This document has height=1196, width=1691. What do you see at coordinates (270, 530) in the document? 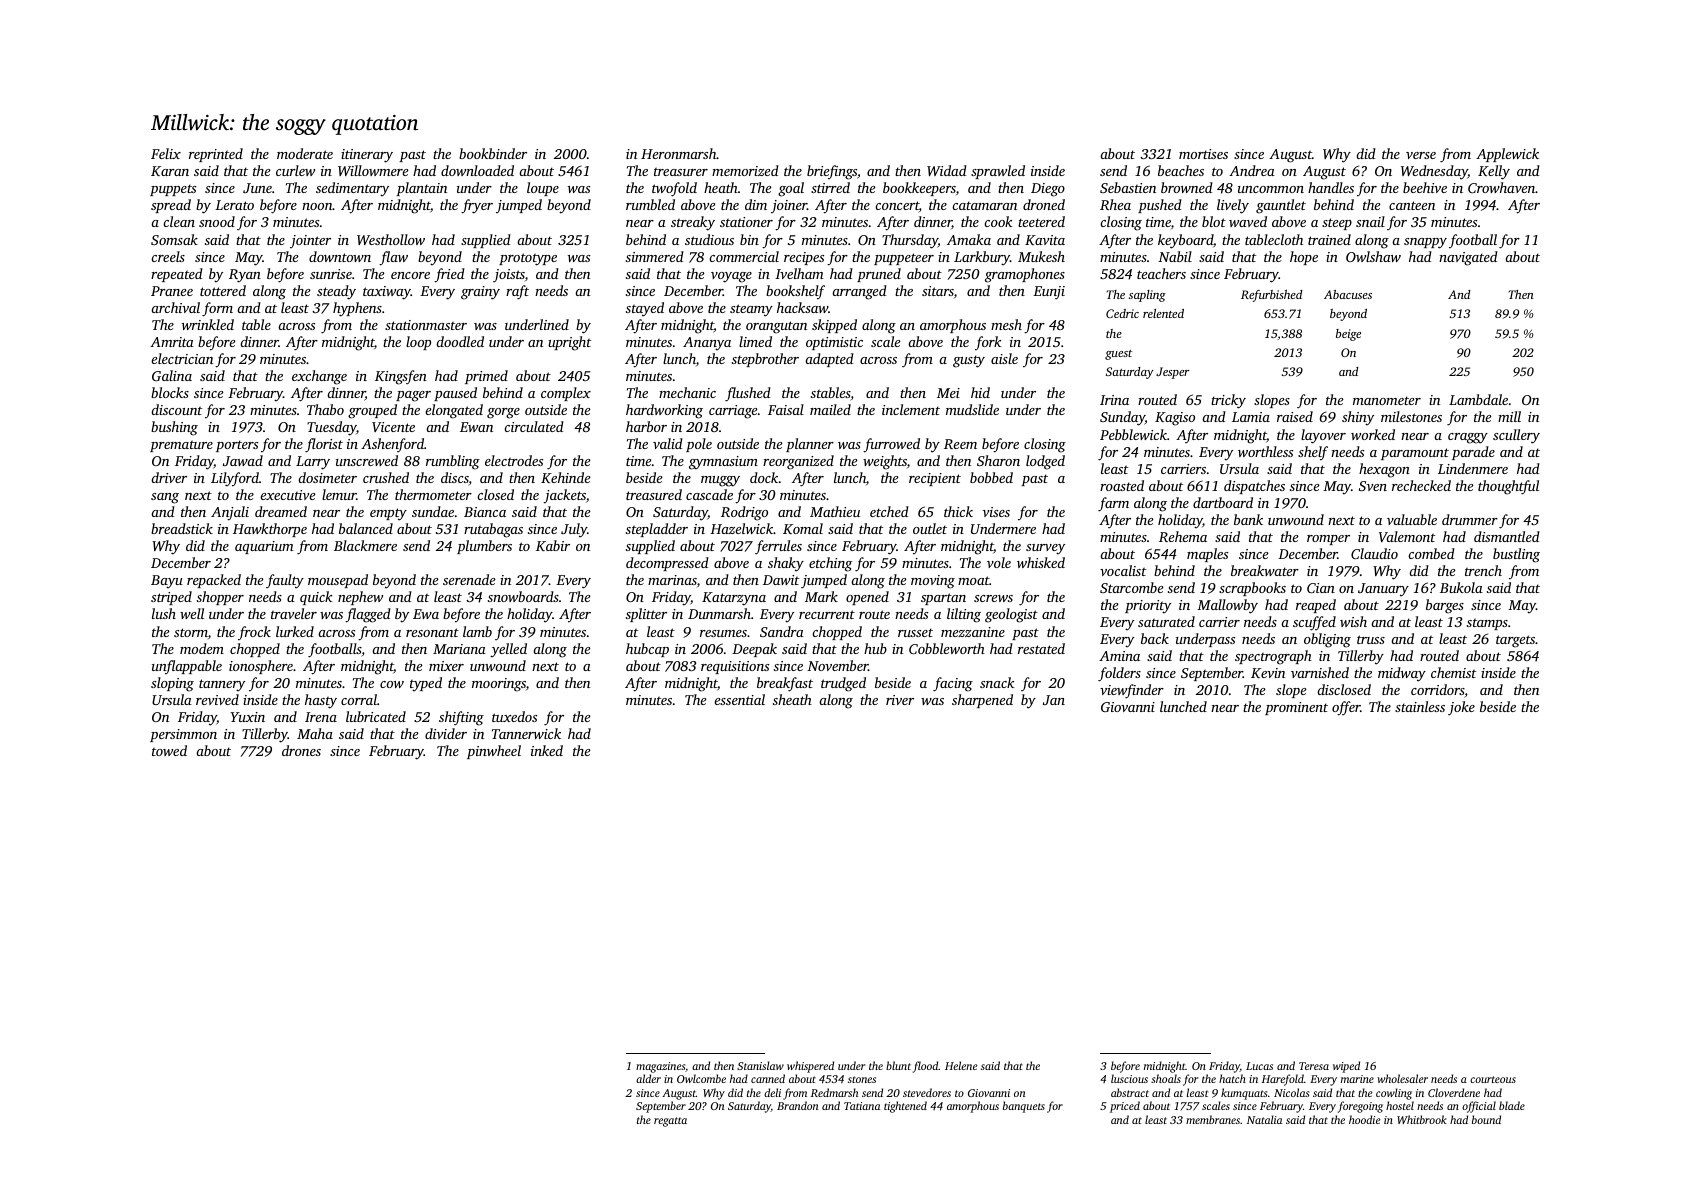
I see `Hawkthorpe` at bounding box center [270, 530].
